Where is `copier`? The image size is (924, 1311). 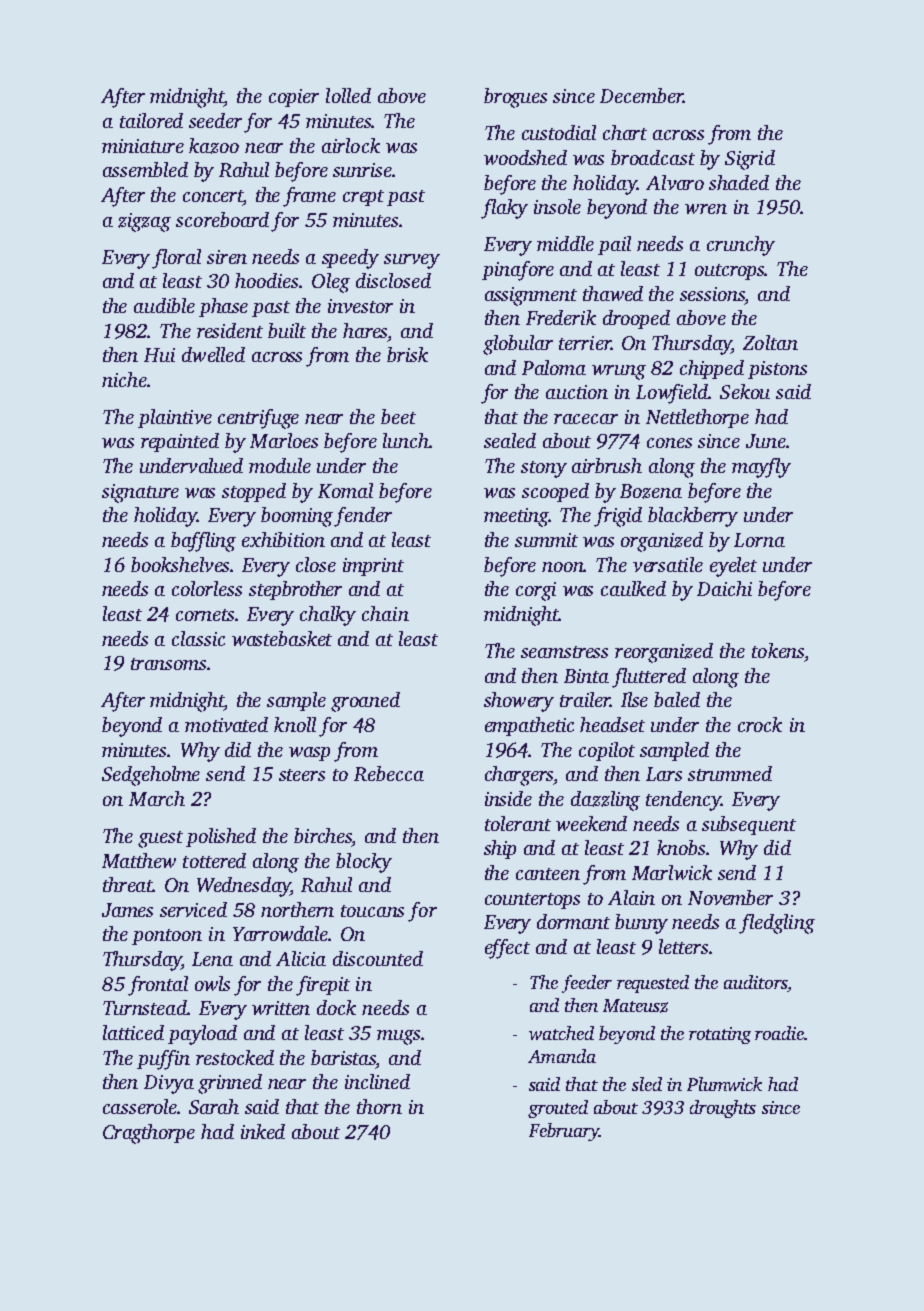 copier is located at coordinates (294, 98).
